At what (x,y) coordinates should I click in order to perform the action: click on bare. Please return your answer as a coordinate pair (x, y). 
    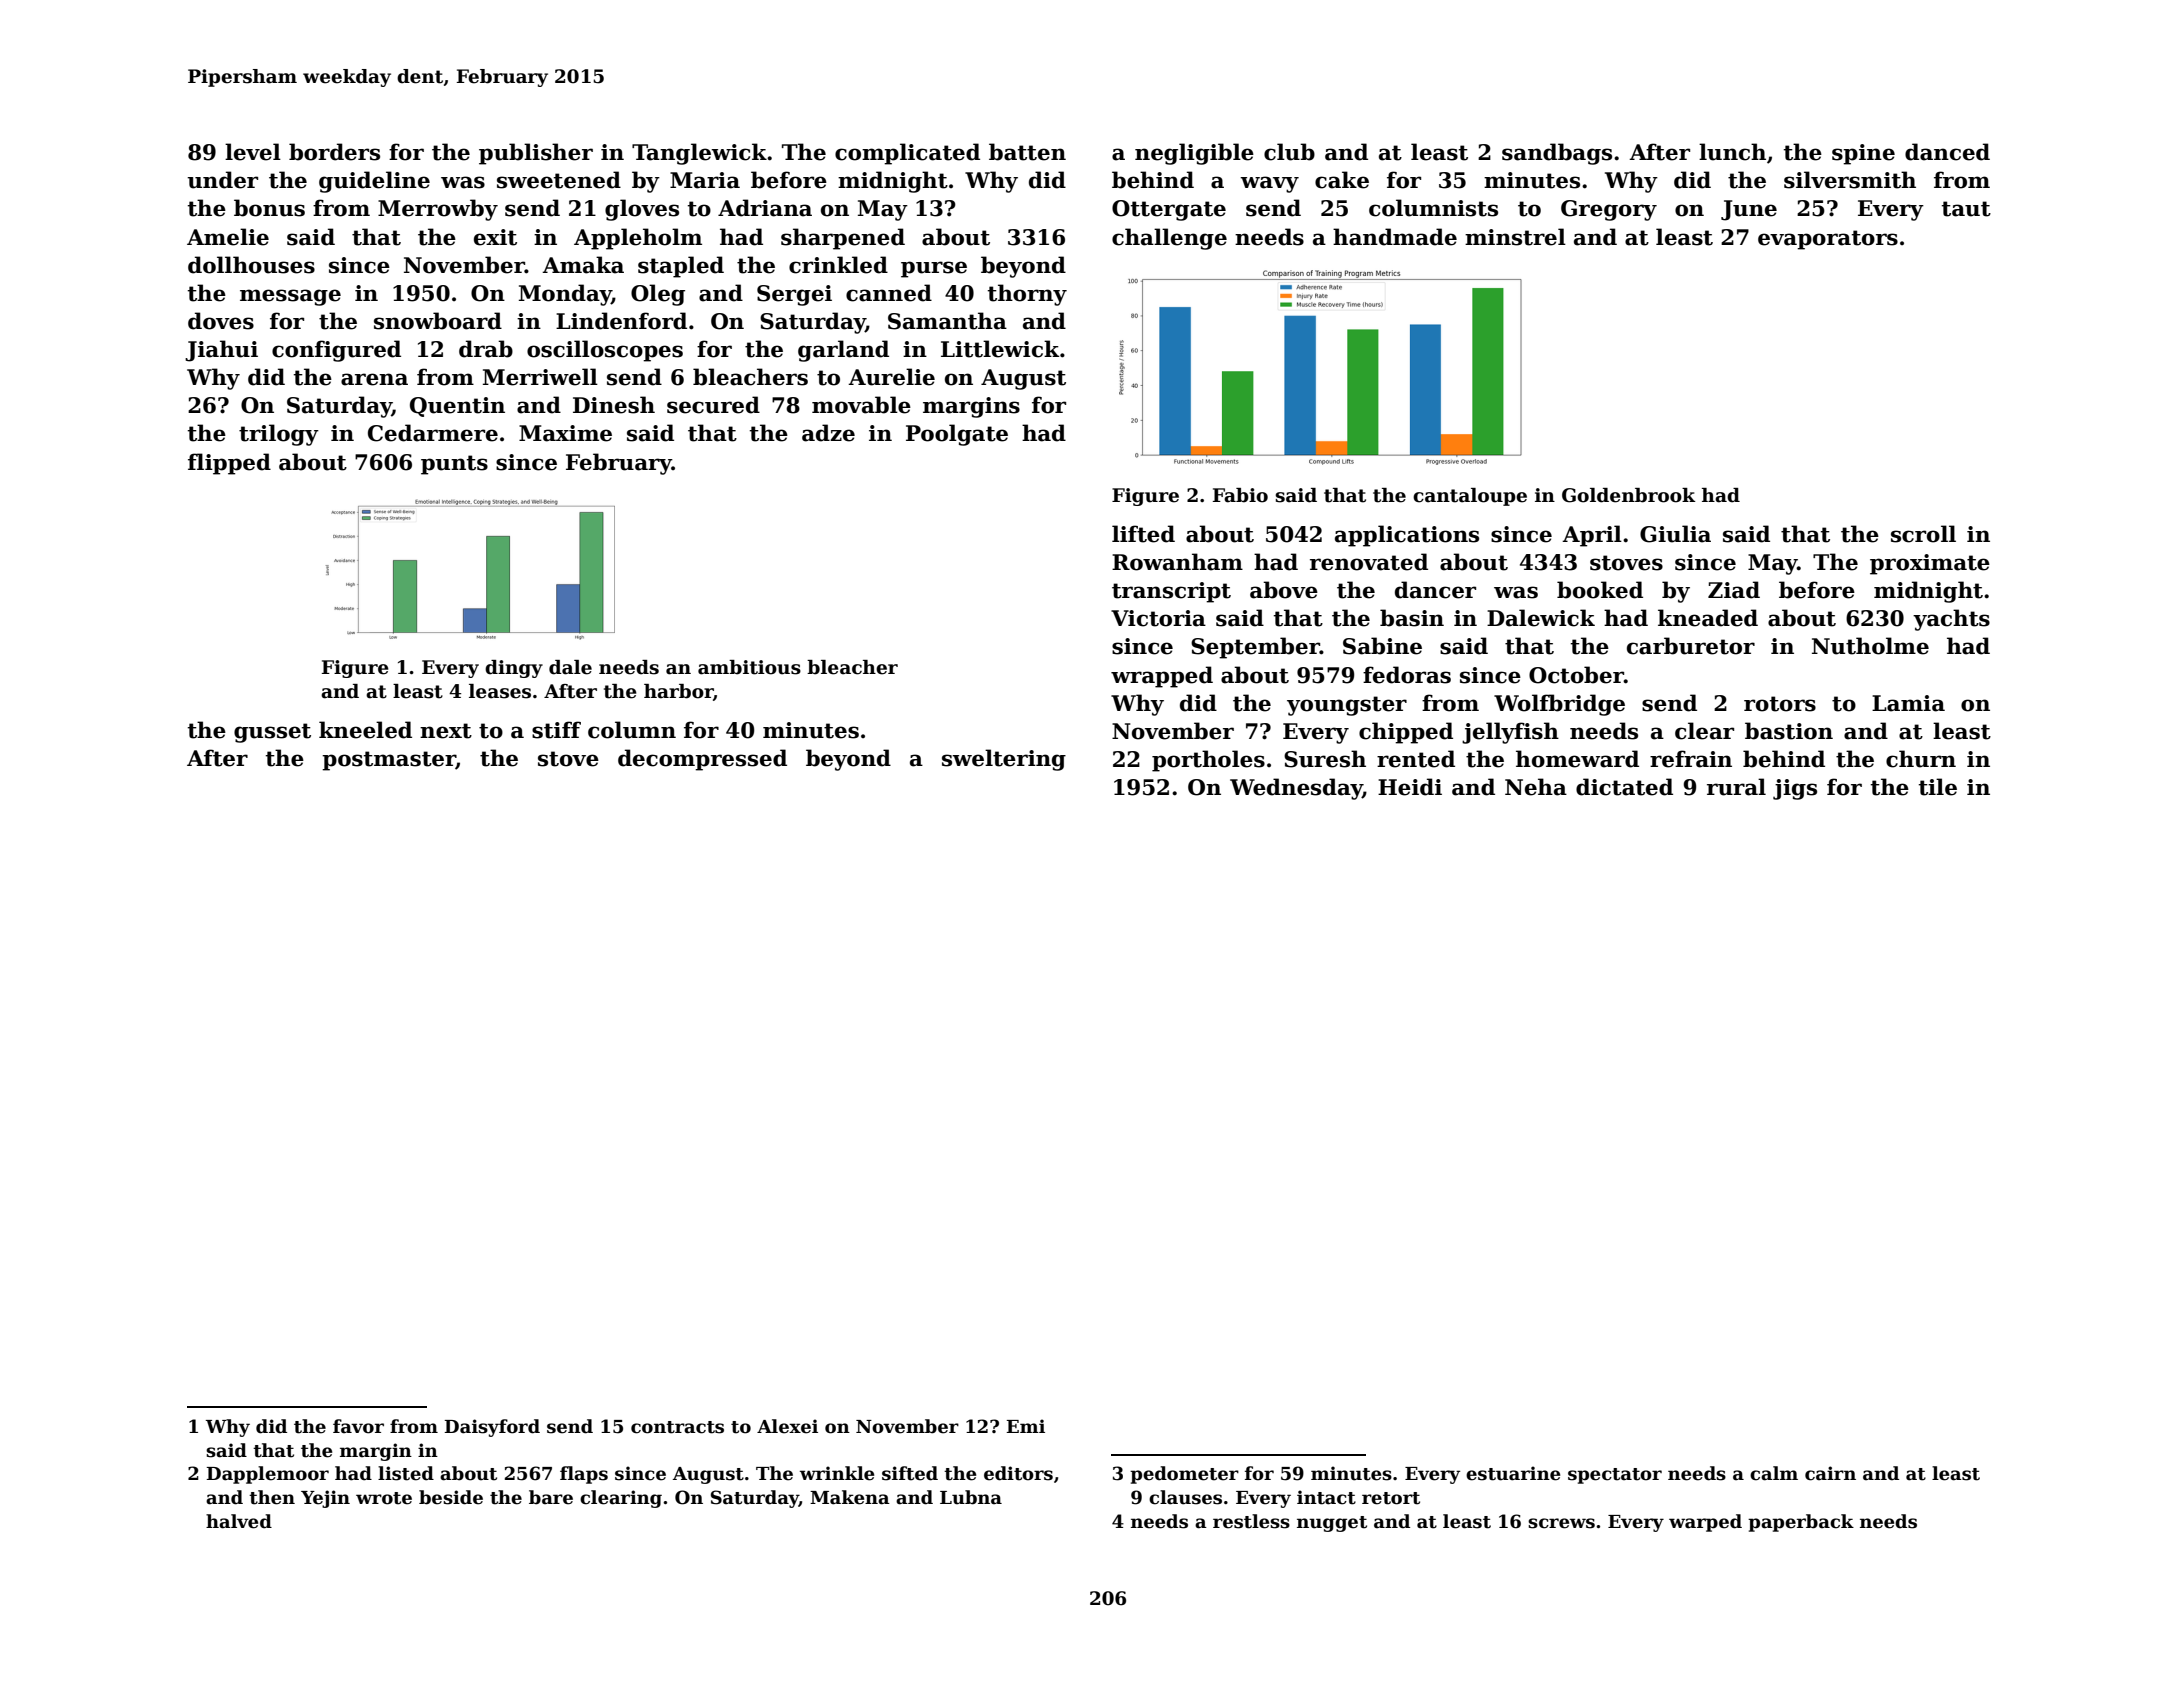
    Looking at the image, I should click on (551, 1497).
